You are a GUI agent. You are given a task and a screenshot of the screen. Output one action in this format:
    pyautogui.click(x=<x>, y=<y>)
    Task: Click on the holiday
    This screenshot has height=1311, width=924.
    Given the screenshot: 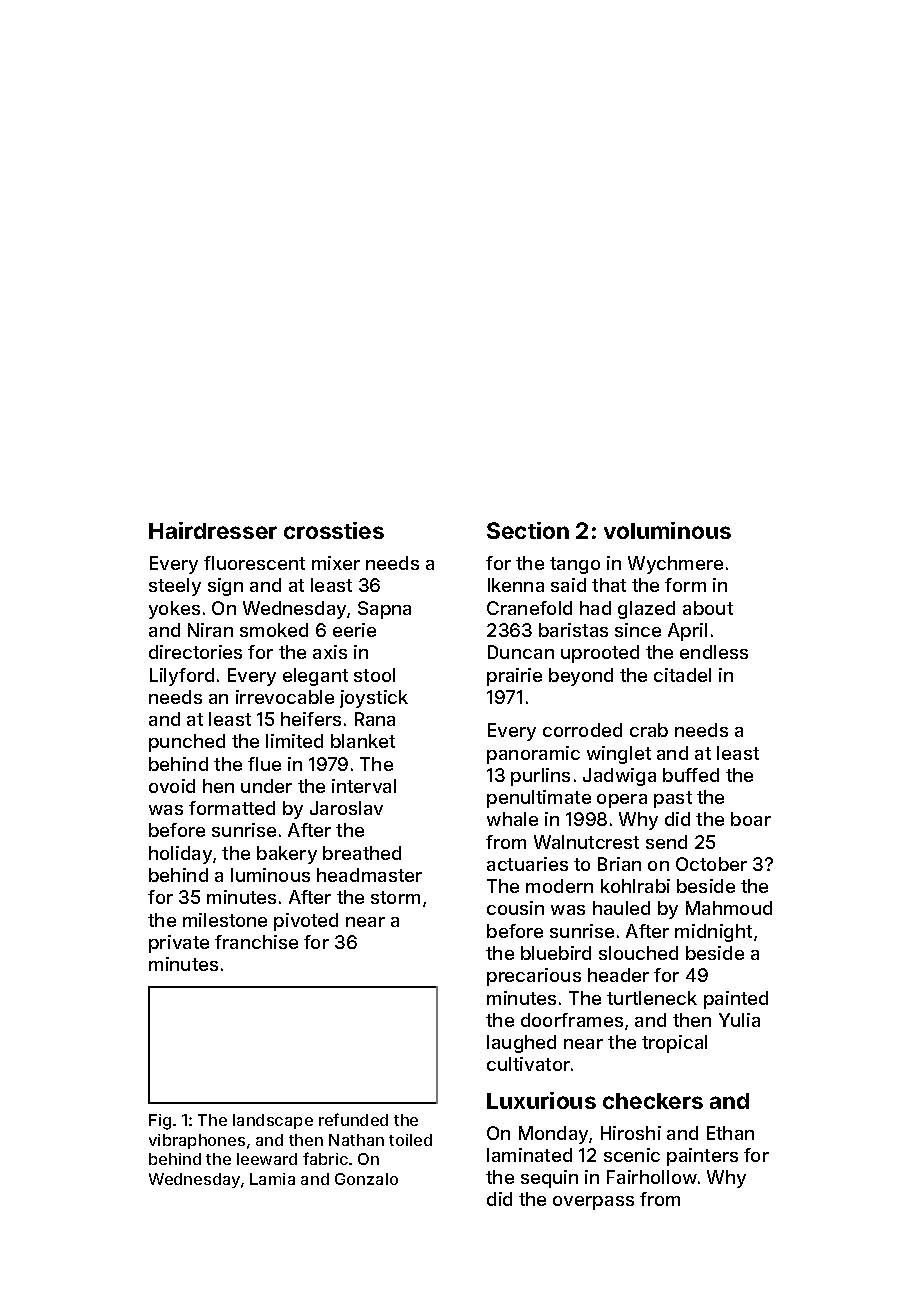 What is the action you would take?
    pyautogui.click(x=180, y=855)
